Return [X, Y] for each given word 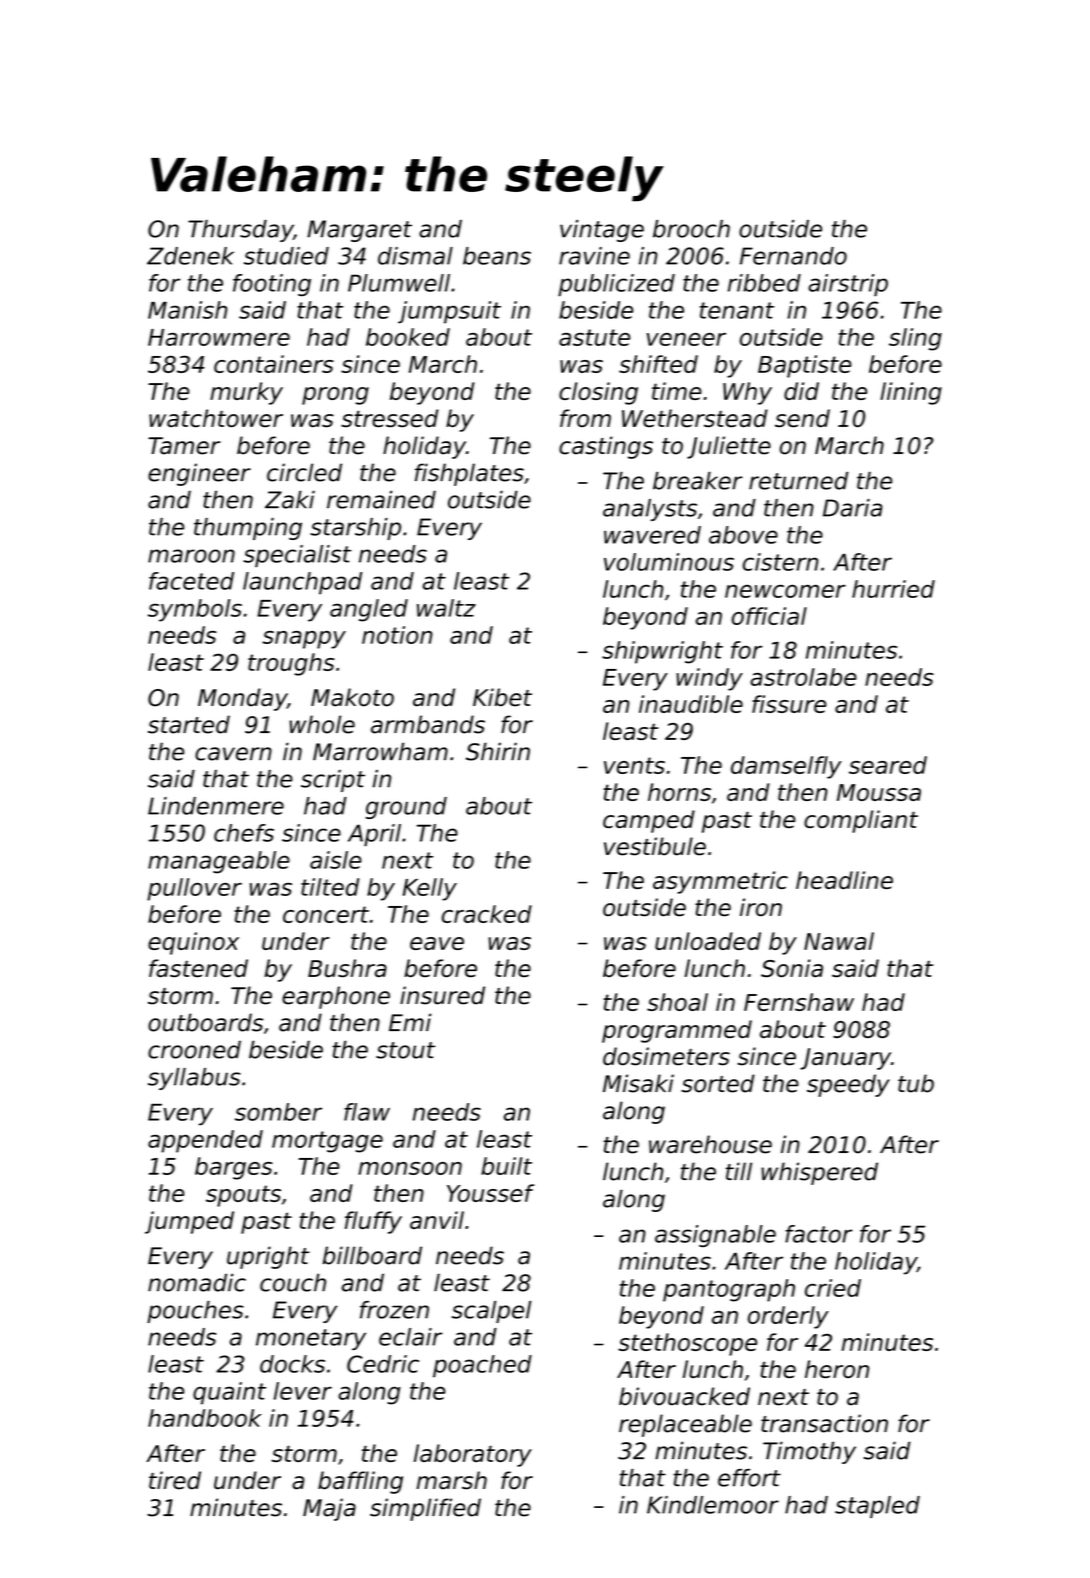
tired [175, 1480]
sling [915, 339]
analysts [650, 510]
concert [326, 914]
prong [335, 396]
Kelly [430, 889]
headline [844, 880]
